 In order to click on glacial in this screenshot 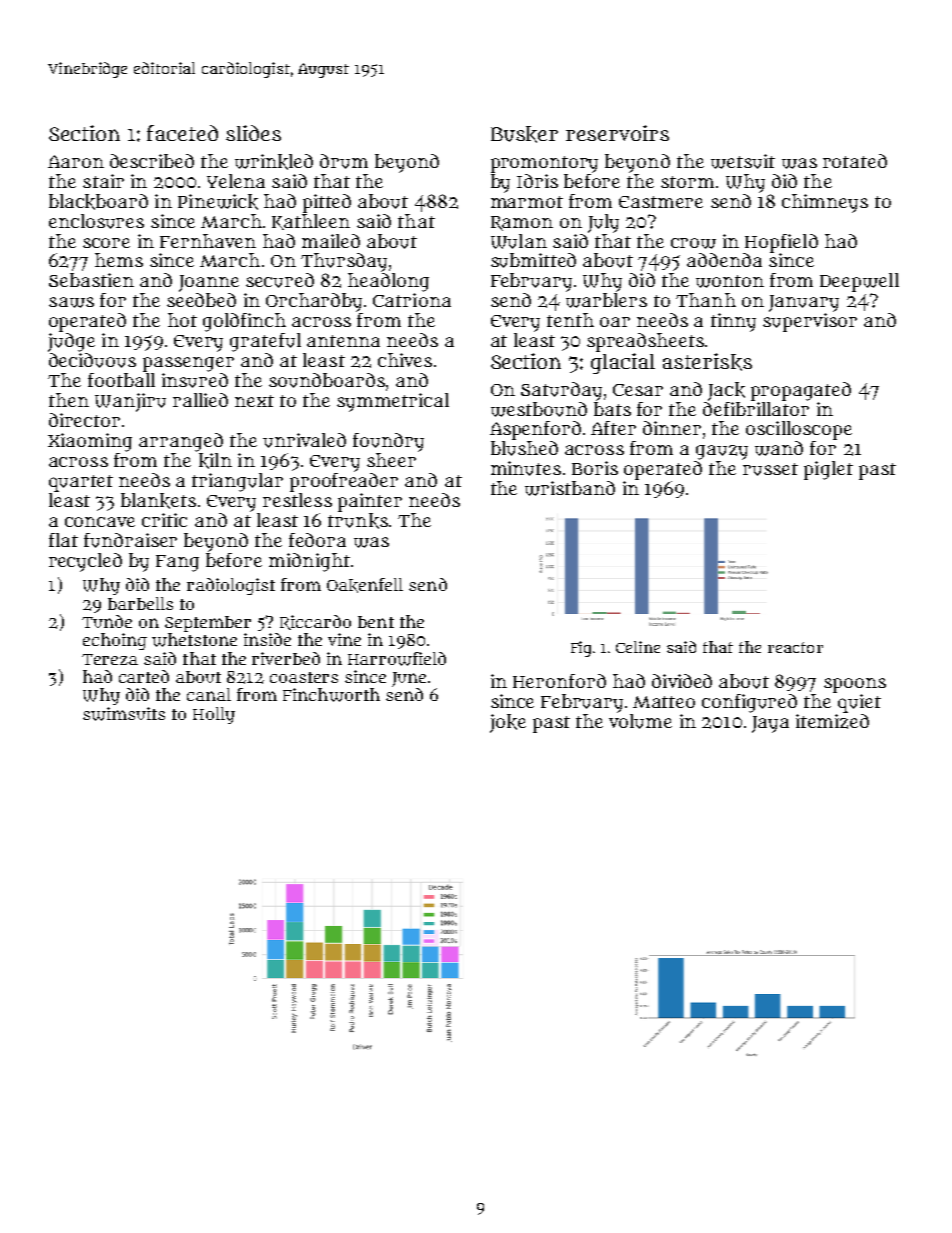, I will do `click(623, 363)`.
